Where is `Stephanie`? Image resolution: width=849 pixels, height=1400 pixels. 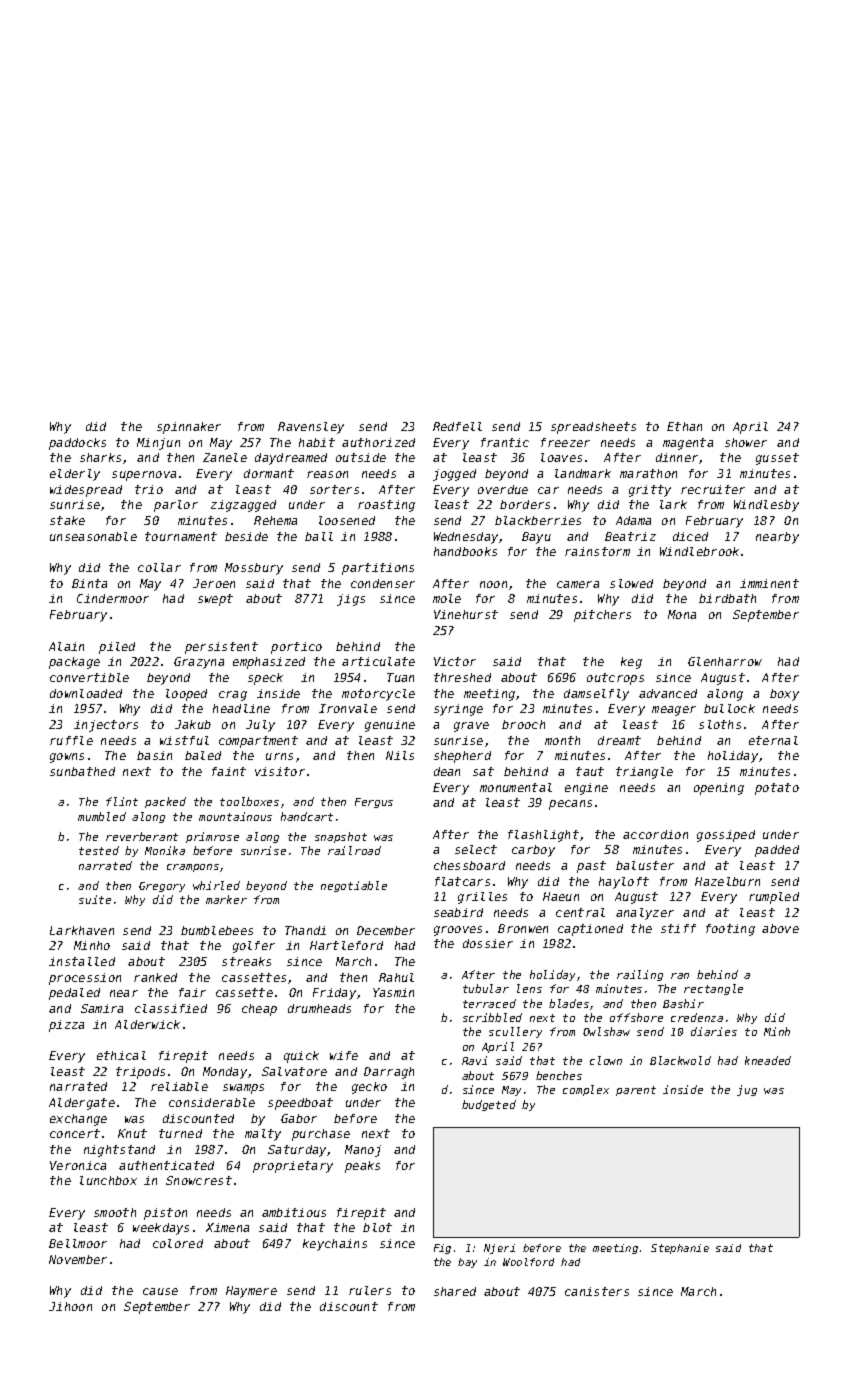 Stephanie is located at coordinates (680, 1249).
